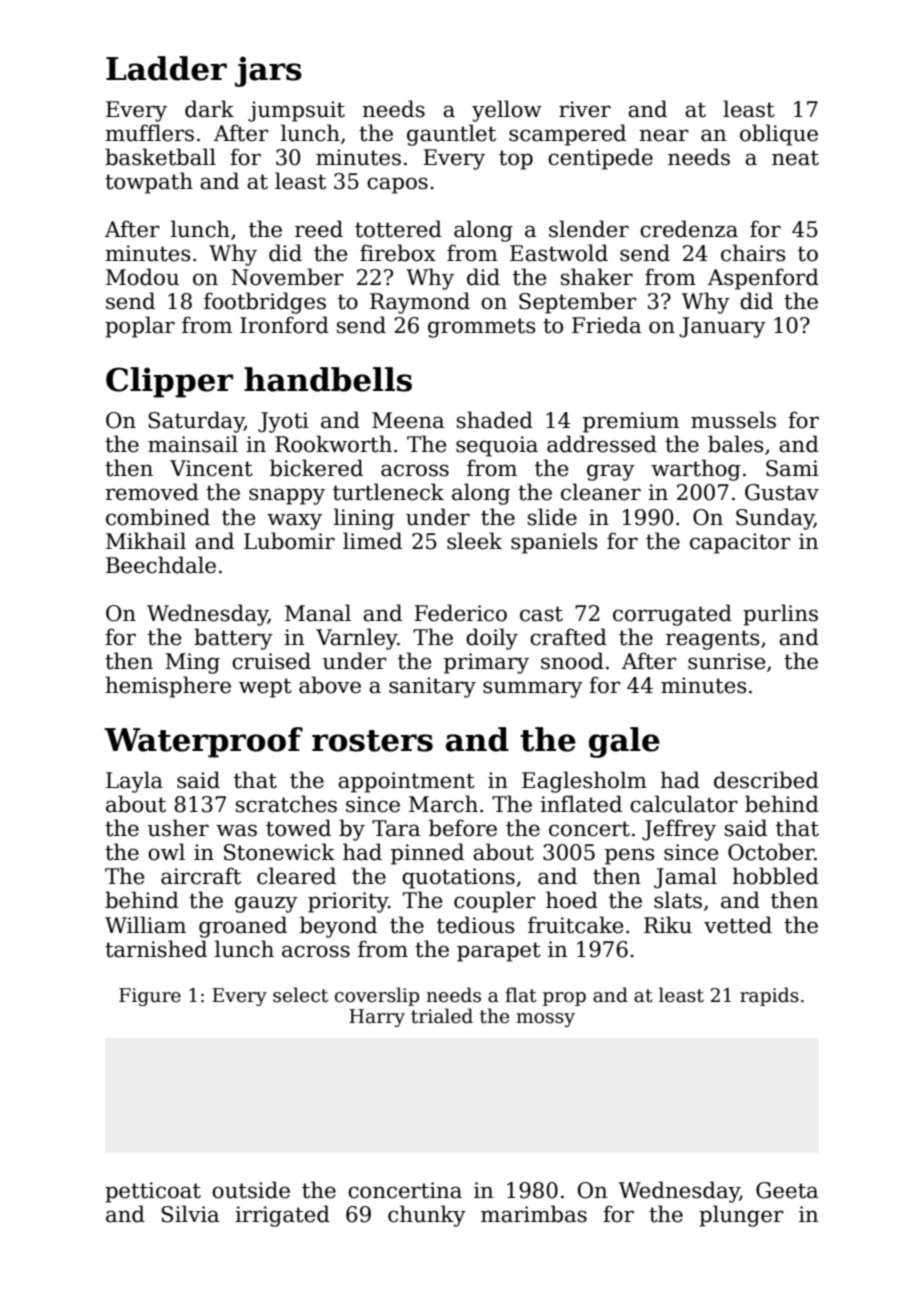 This screenshot has height=1313, width=924. Describe the element at coordinates (377, 996) in the screenshot. I see `coverslip` at that location.
